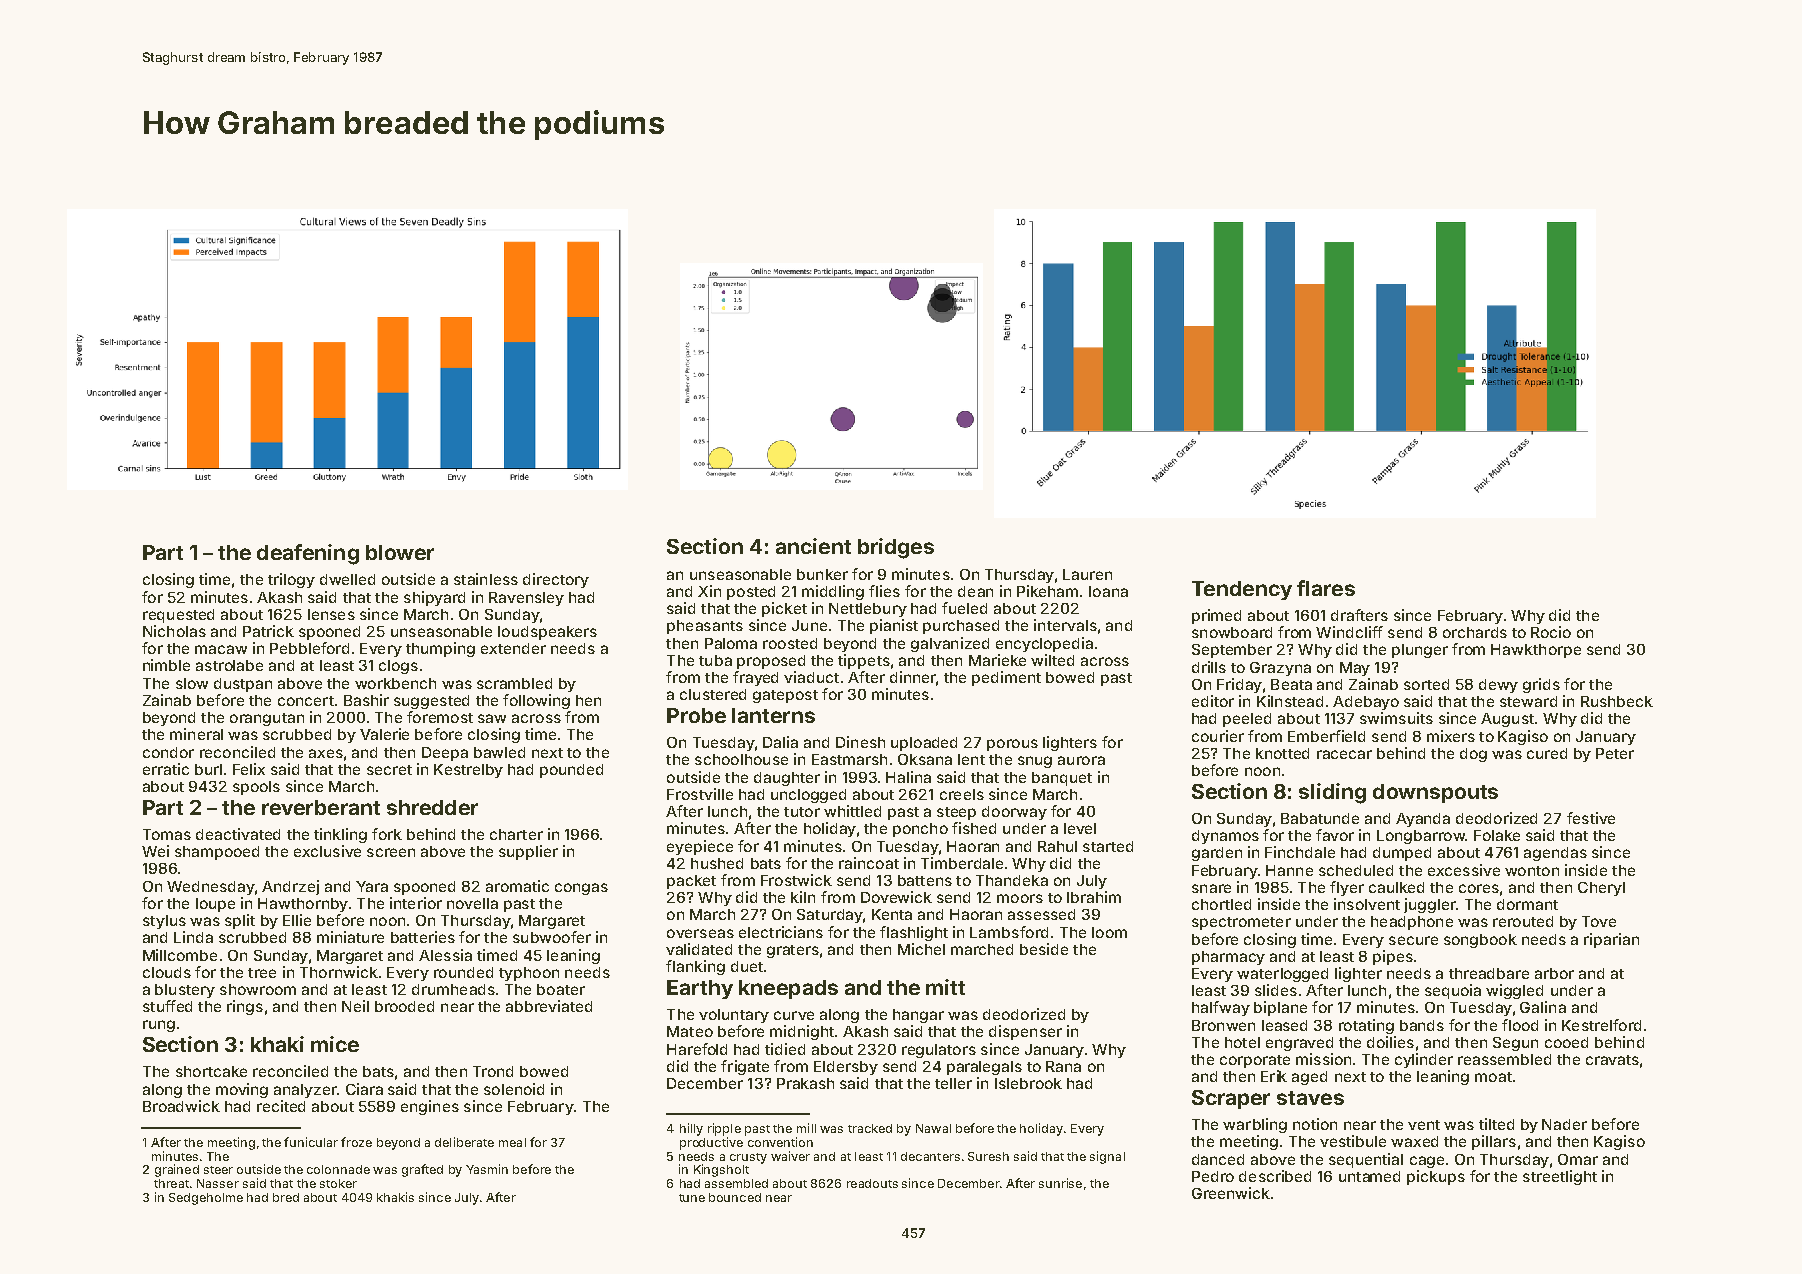 This image has height=1274, width=1802. Describe the element at coordinates (721, 1170) in the image. I see `Kingsholt` at that location.
